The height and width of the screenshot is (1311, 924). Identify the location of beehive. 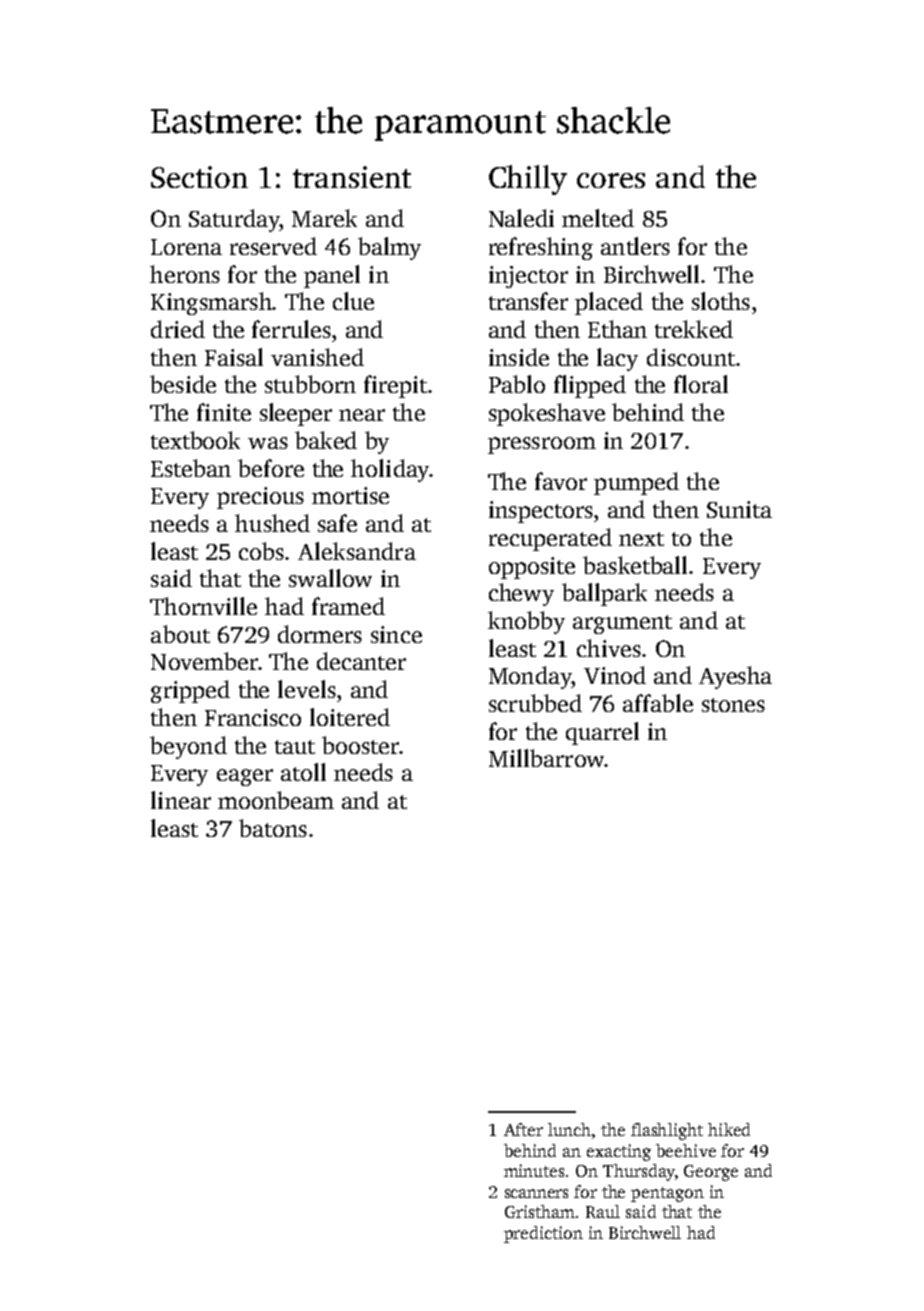
(686, 1150).
